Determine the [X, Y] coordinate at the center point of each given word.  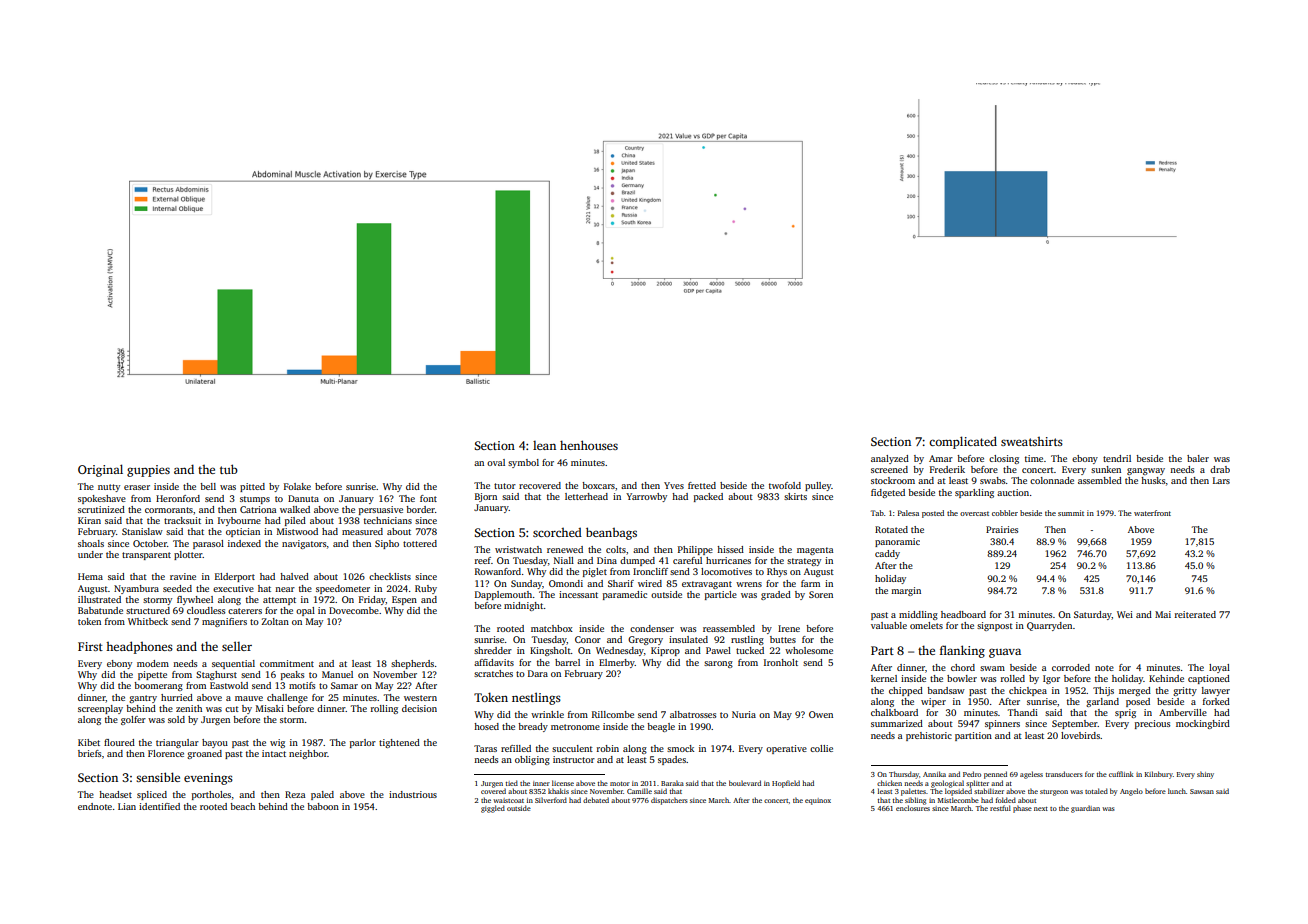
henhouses [589, 445]
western [420, 698]
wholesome [809, 650]
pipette [152, 675]
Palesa [908, 513]
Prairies [1002, 529]
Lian [127, 806]
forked [1216, 701]
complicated [963, 442]
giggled [493, 809]
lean [544, 445]
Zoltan [275, 621]
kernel [884, 678]
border [420, 509]
